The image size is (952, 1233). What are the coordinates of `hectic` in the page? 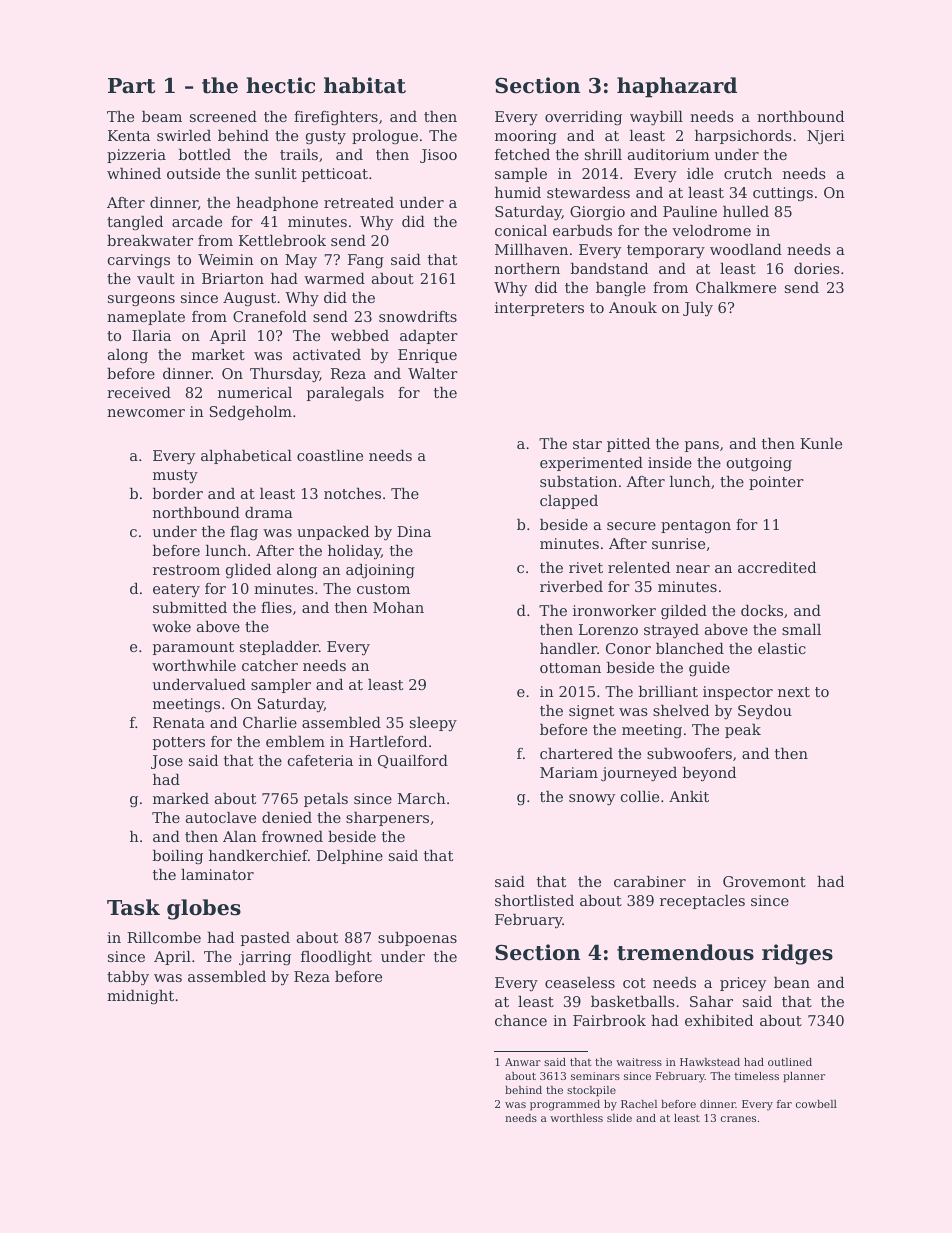 It's located at (280, 85).
